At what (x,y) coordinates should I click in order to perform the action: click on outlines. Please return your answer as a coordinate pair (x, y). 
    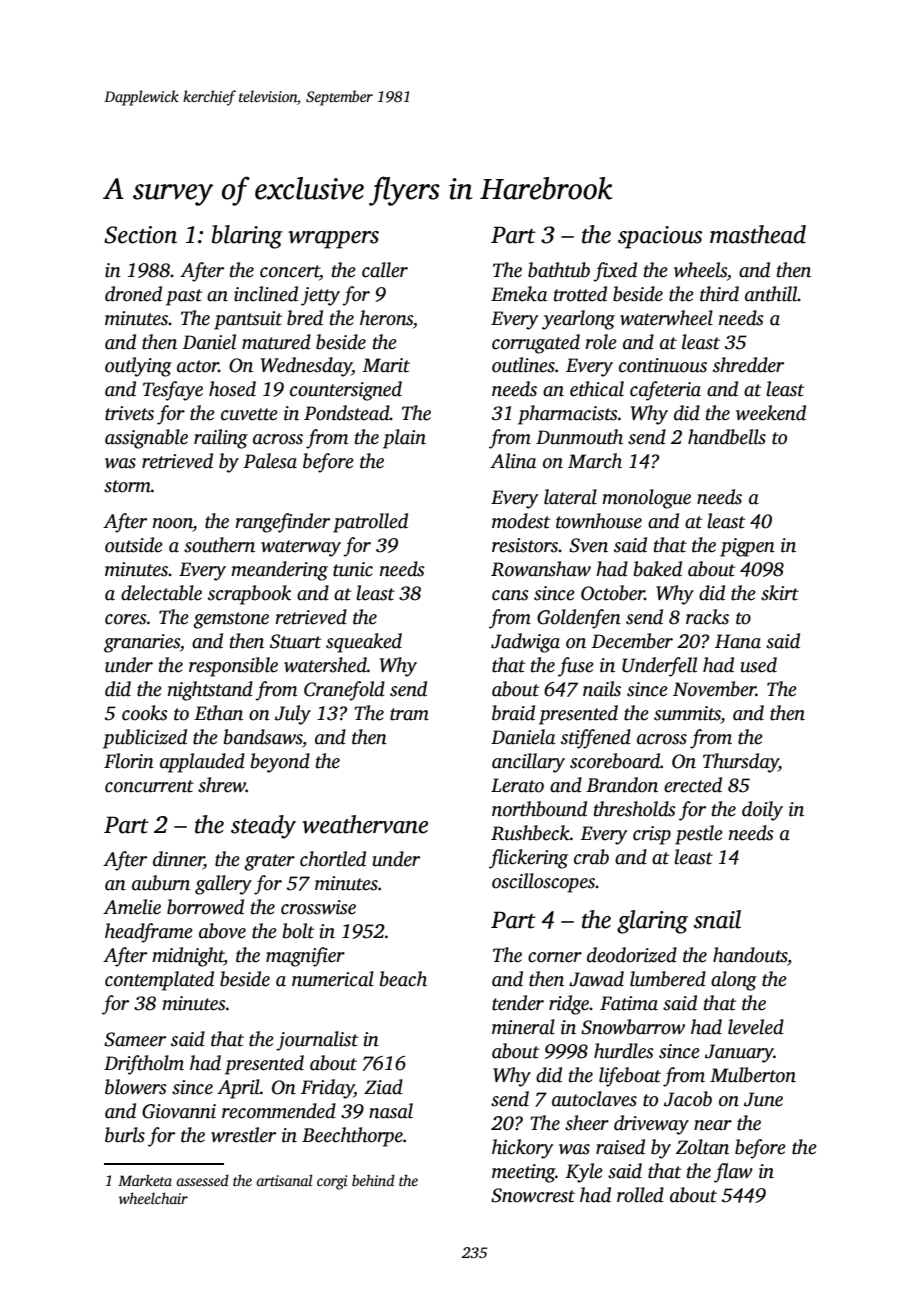
    Looking at the image, I should click on (523, 365).
